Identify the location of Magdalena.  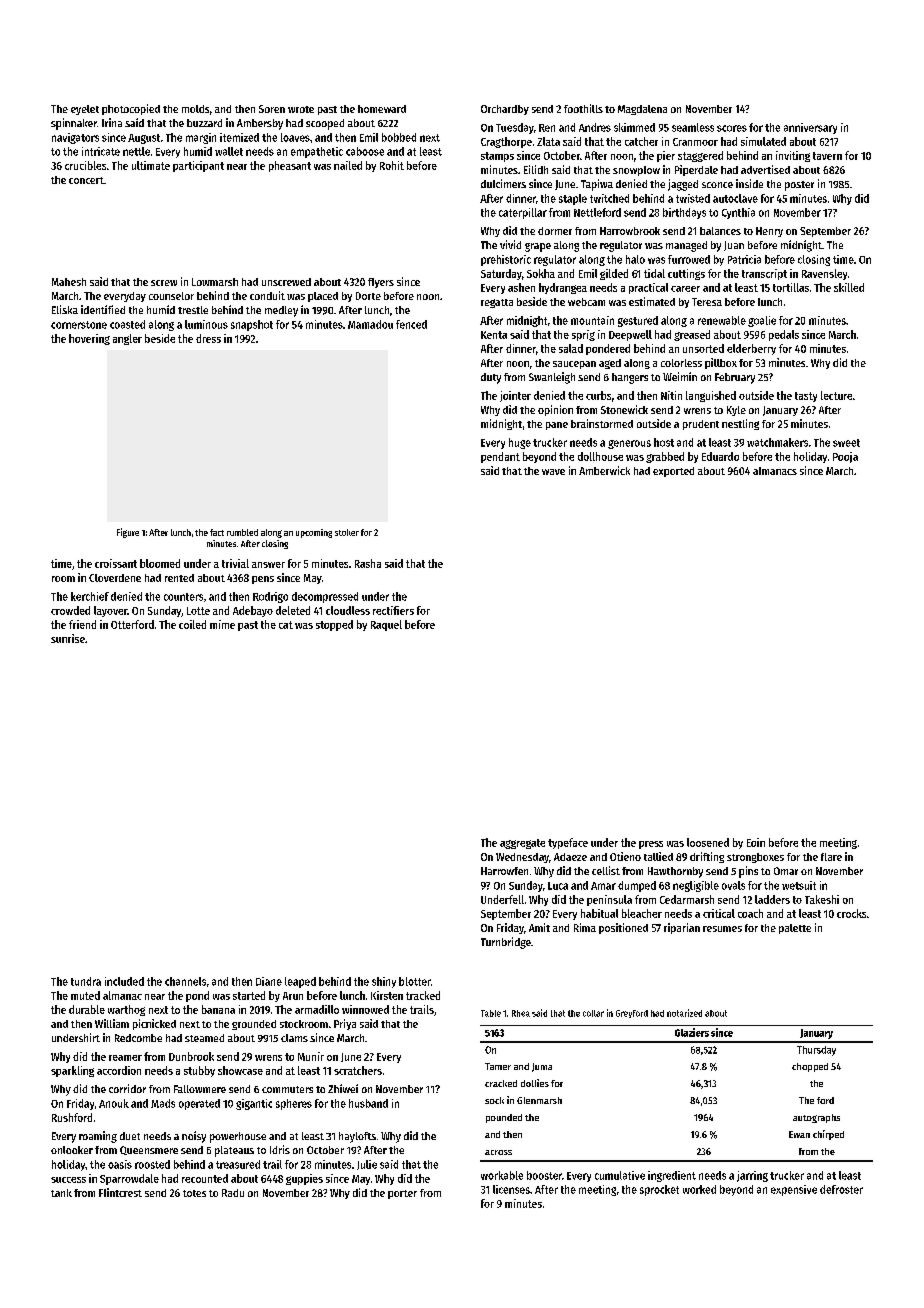
(642, 110).
